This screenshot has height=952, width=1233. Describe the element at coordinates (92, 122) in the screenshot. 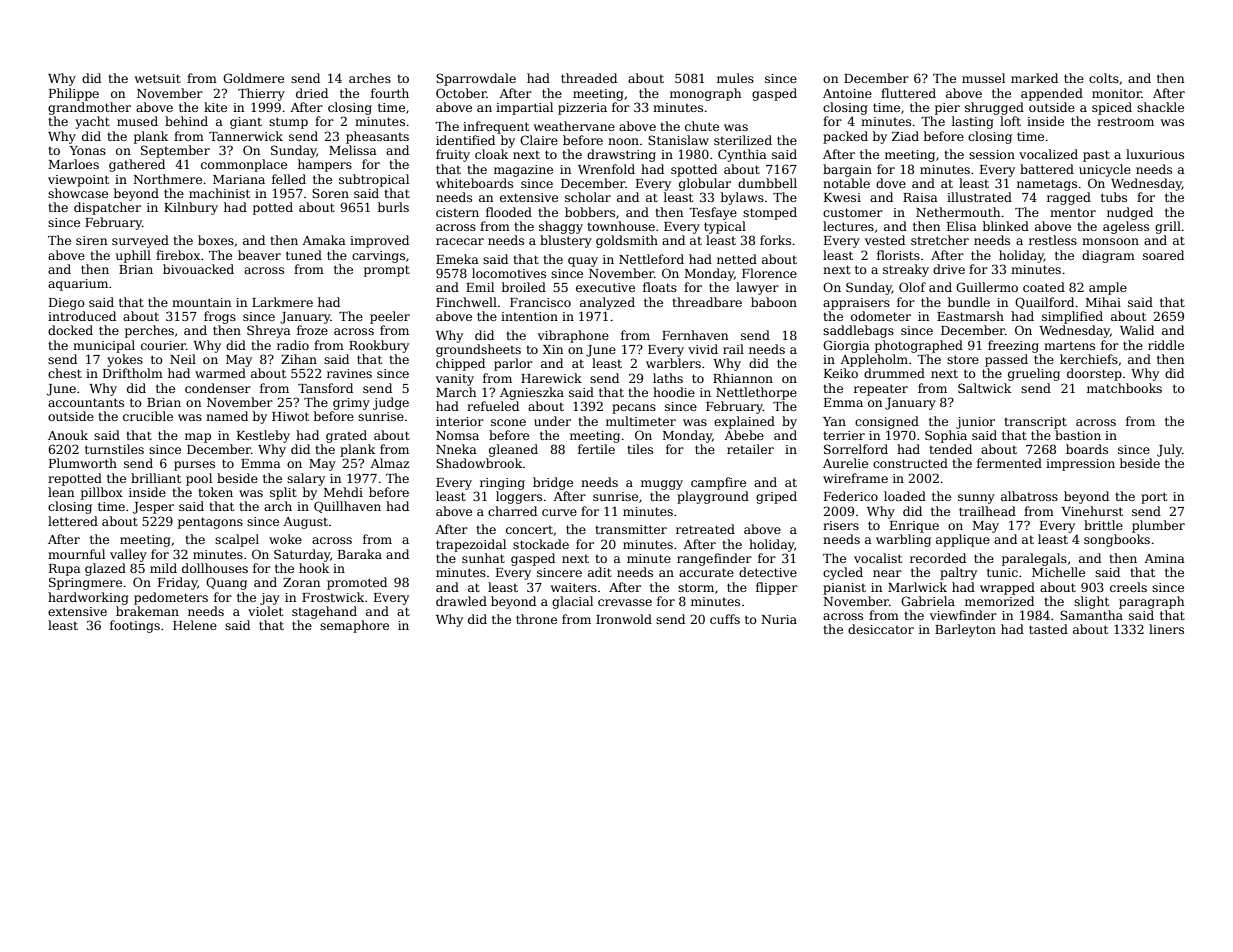

I see `yacht` at that location.
